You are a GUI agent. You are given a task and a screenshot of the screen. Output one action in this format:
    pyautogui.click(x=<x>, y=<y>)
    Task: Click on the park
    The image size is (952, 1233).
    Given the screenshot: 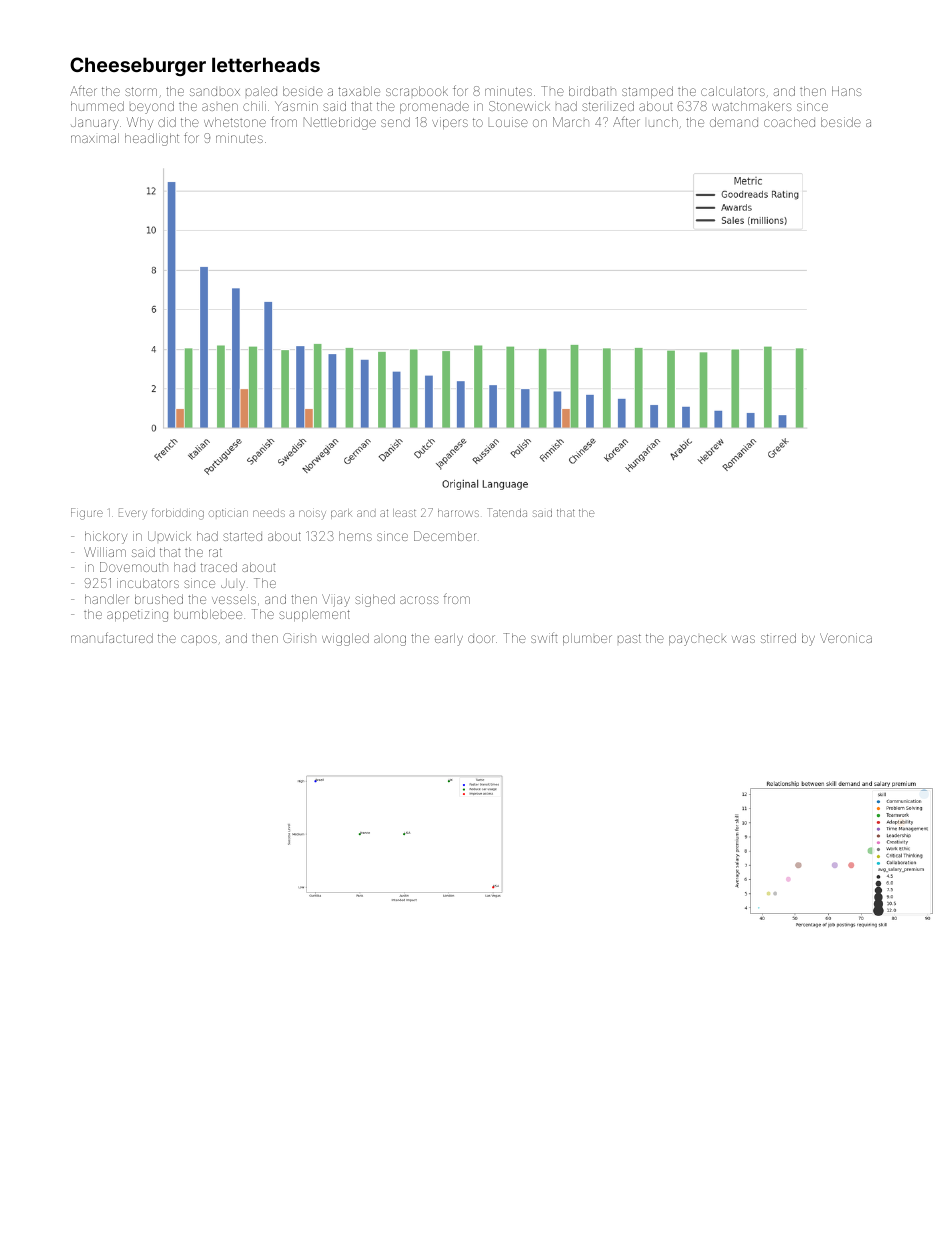 What is the action you would take?
    pyautogui.click(x=341, y=514)
